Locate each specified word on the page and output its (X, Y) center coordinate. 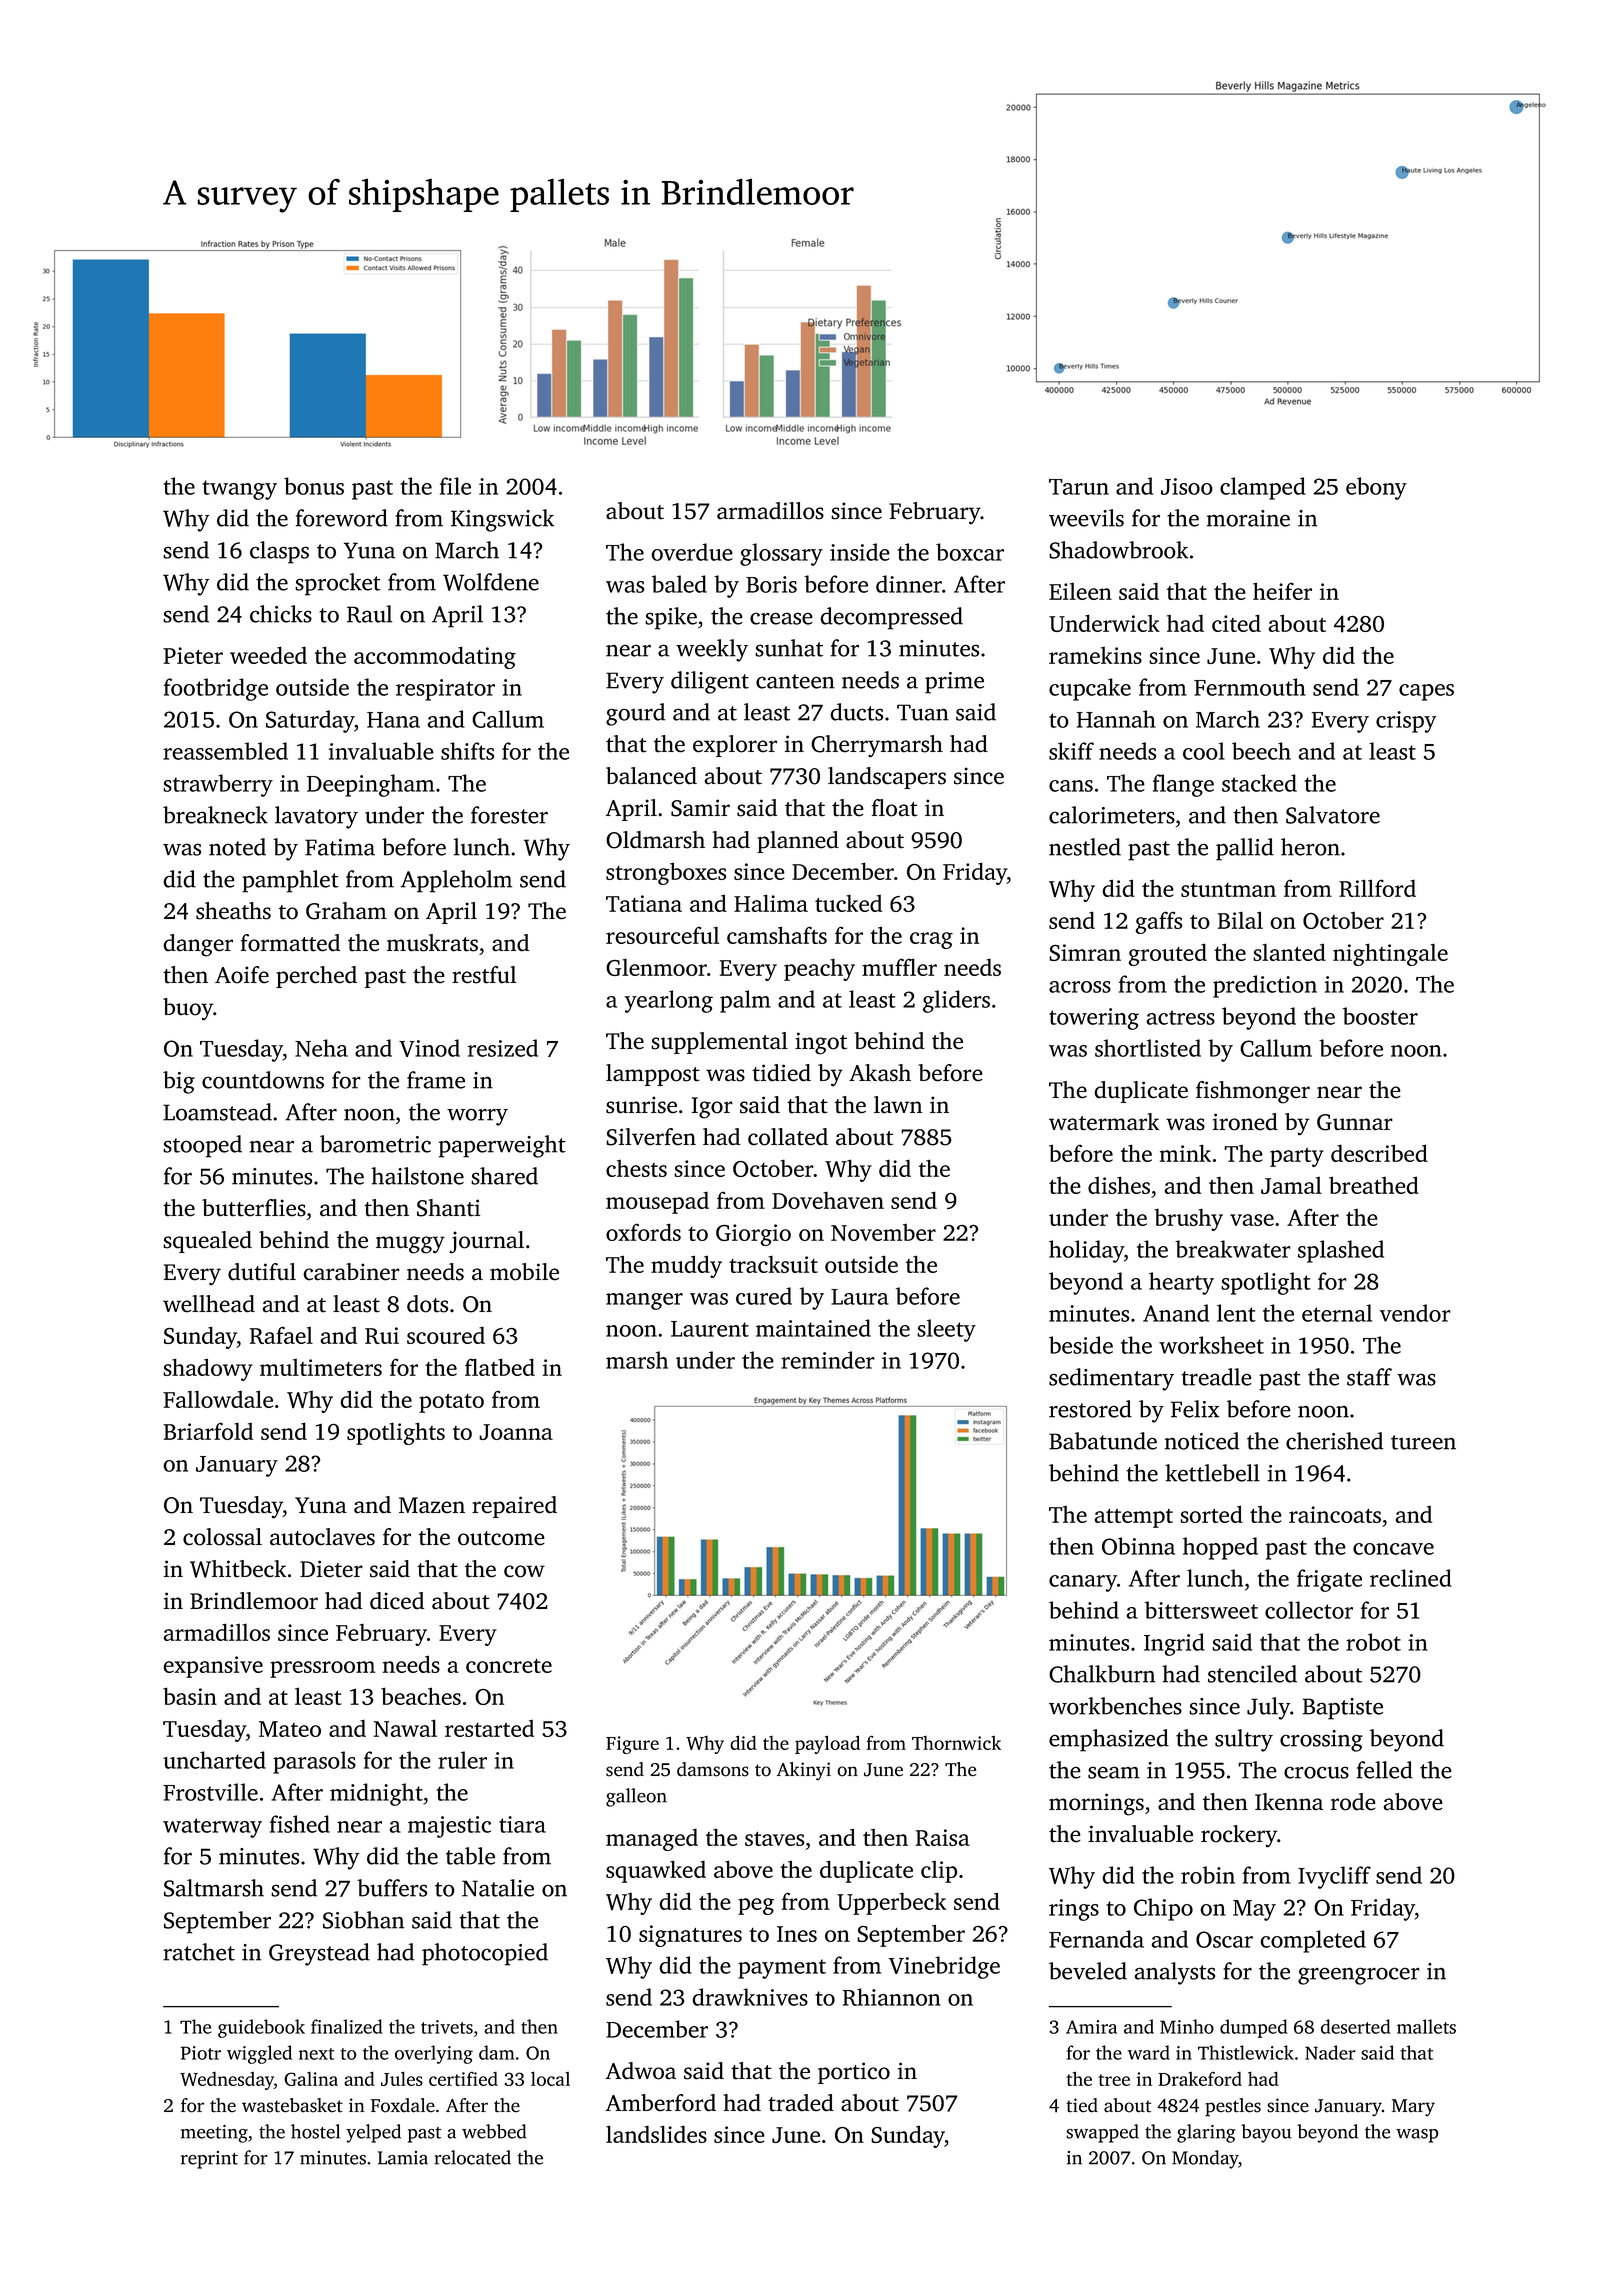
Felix (1195, 1409)
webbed (494, 2131)
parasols (314, 1762)
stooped (202, 1146)
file (455, 486)
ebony (1376, 488)
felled (1385, 1770)
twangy (239, 490)
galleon (636, 1797)
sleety (946, 1330)
